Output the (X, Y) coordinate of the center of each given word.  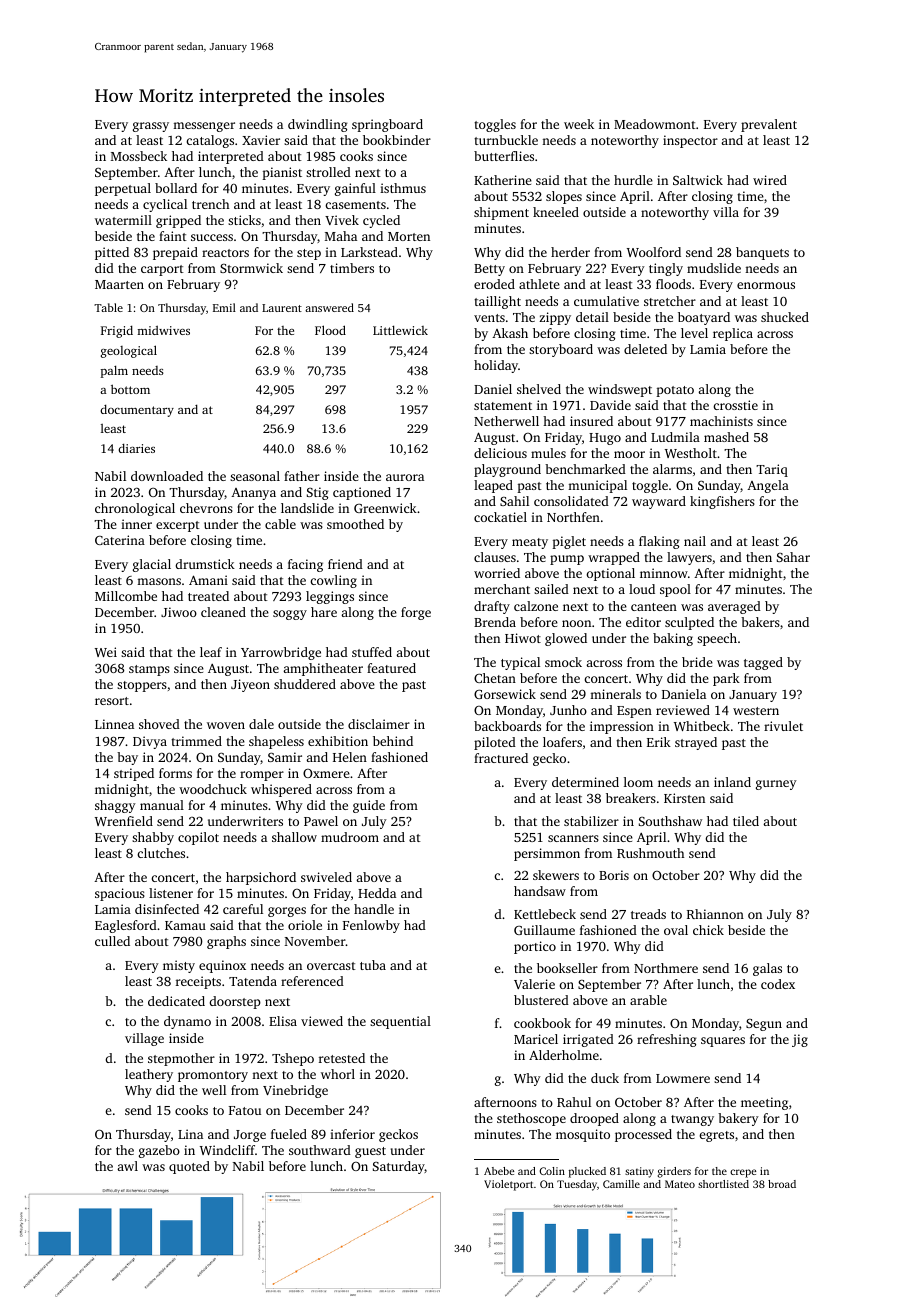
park (726, 679)
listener (171, 893)
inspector (690, 141)
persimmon (547, 854)
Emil (224, 307)
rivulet (783, 726)
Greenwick (385, 508)
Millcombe (126, 596)
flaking (659, 542)
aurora (405, 477)
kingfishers (722, 502)
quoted (189, 1167)
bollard (176, 188)
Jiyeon (250, 685)
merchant (502, 589)
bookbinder (397, 140)
